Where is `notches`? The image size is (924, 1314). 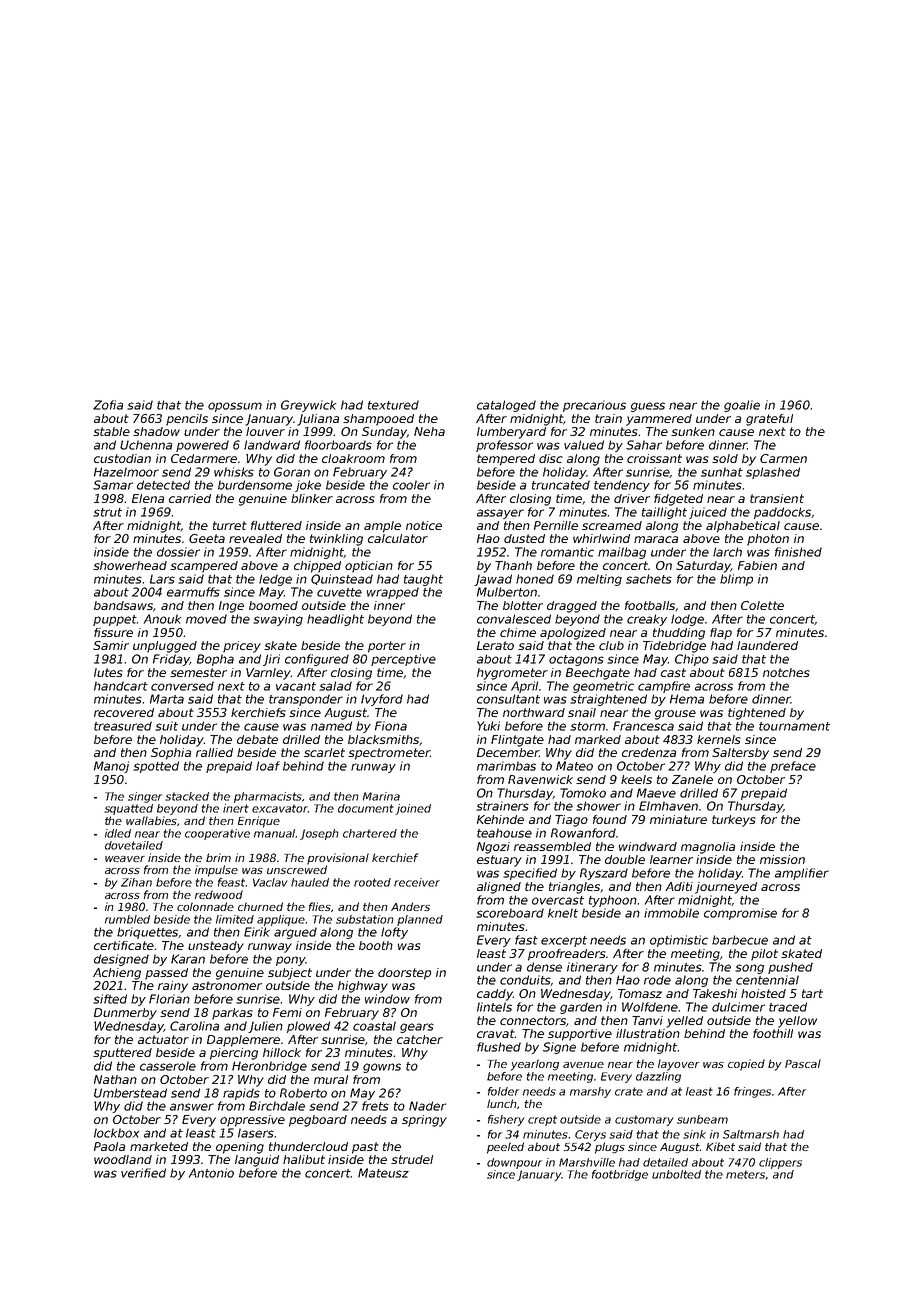
notches is located at coordinates (786, 672).
